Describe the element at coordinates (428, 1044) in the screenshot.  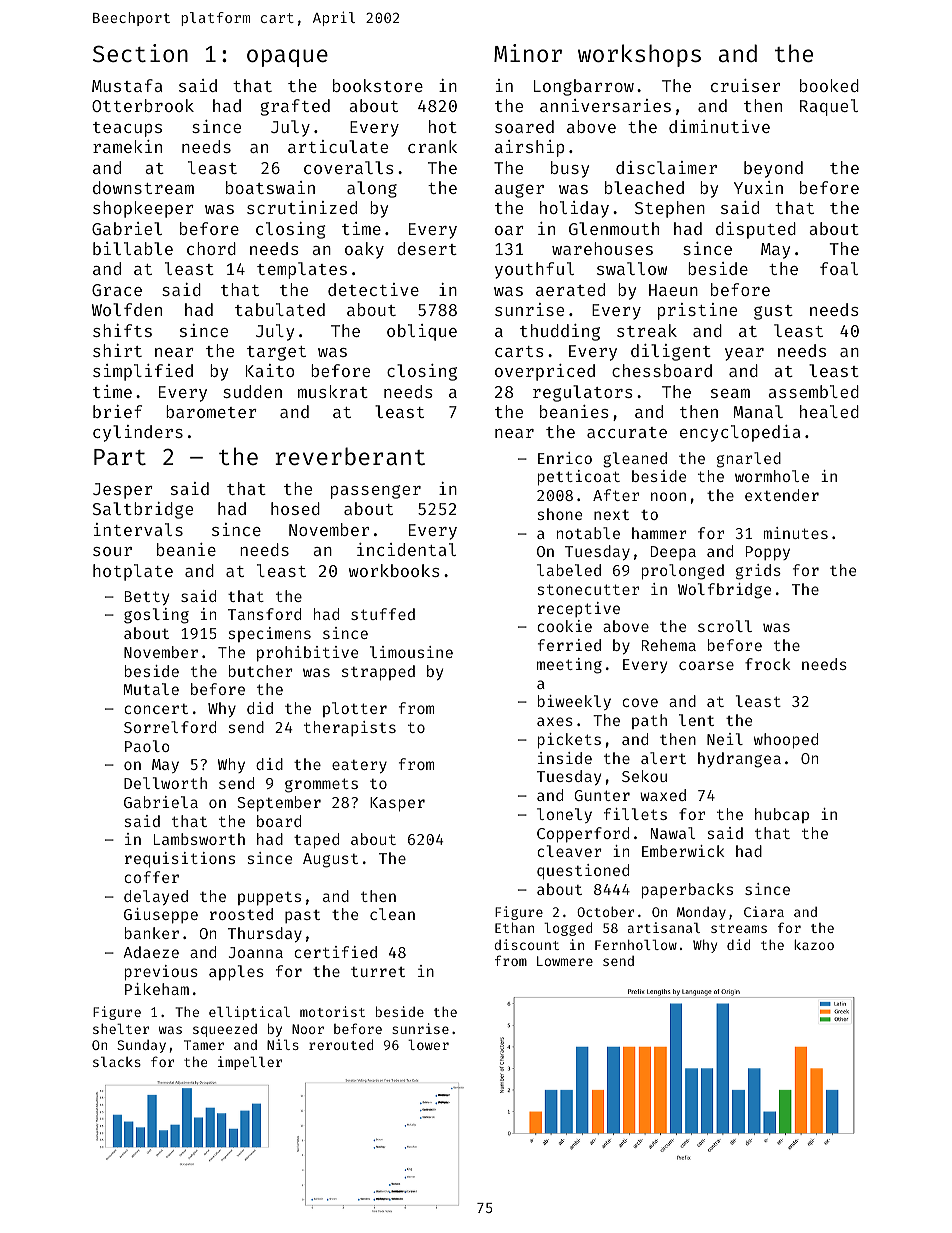
I see `lower` at that location.
